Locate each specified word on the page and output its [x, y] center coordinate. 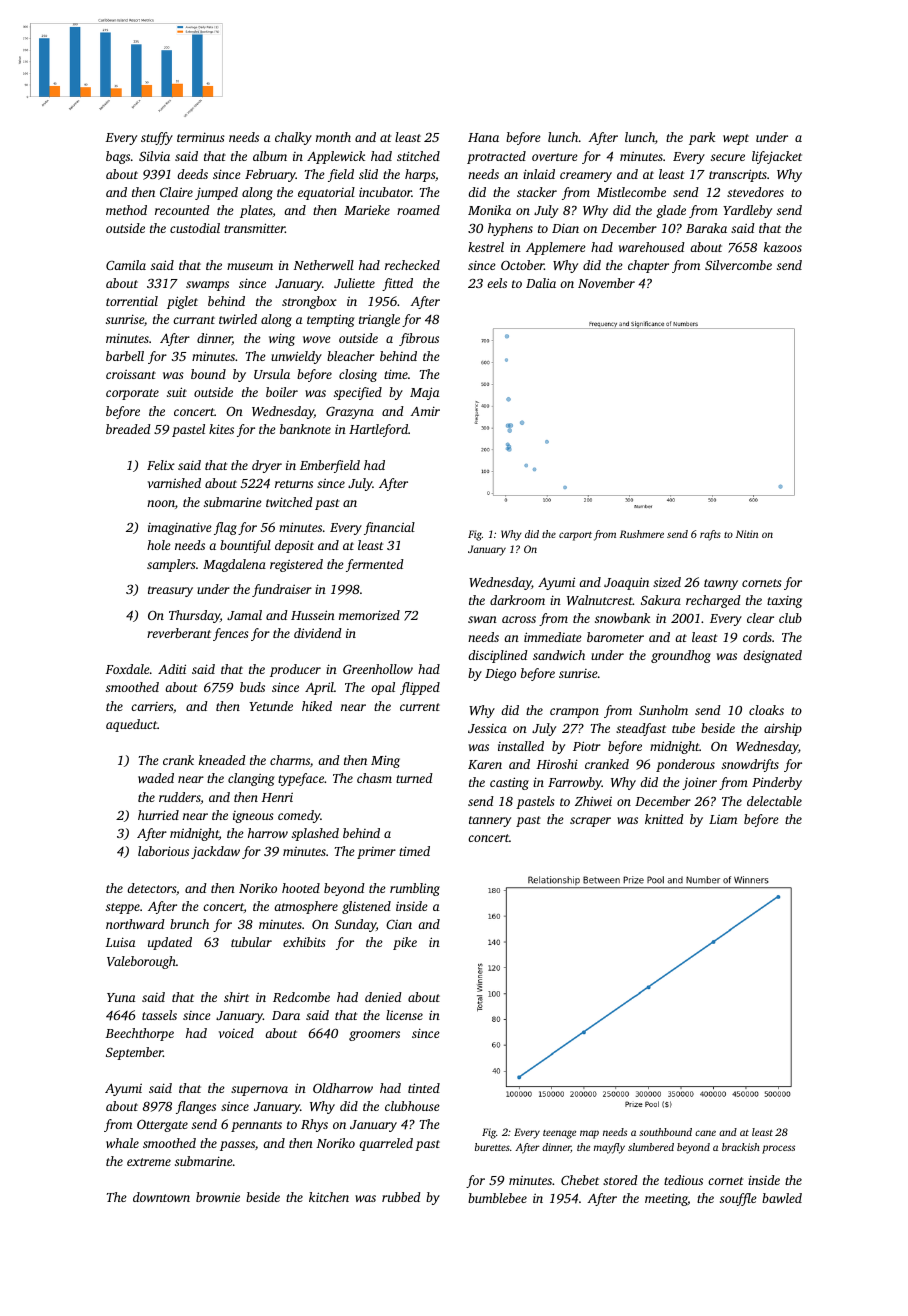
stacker [537, 192]
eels [497, 283]
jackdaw [215, 852]
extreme [149, 1162]
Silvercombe [738, 265]
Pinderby [777, 783]
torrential [132, 301]
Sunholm [663, 710]
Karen [485, 764]
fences [231, 634]
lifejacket [777, 157]
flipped [420, 688]
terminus [201, 137]
